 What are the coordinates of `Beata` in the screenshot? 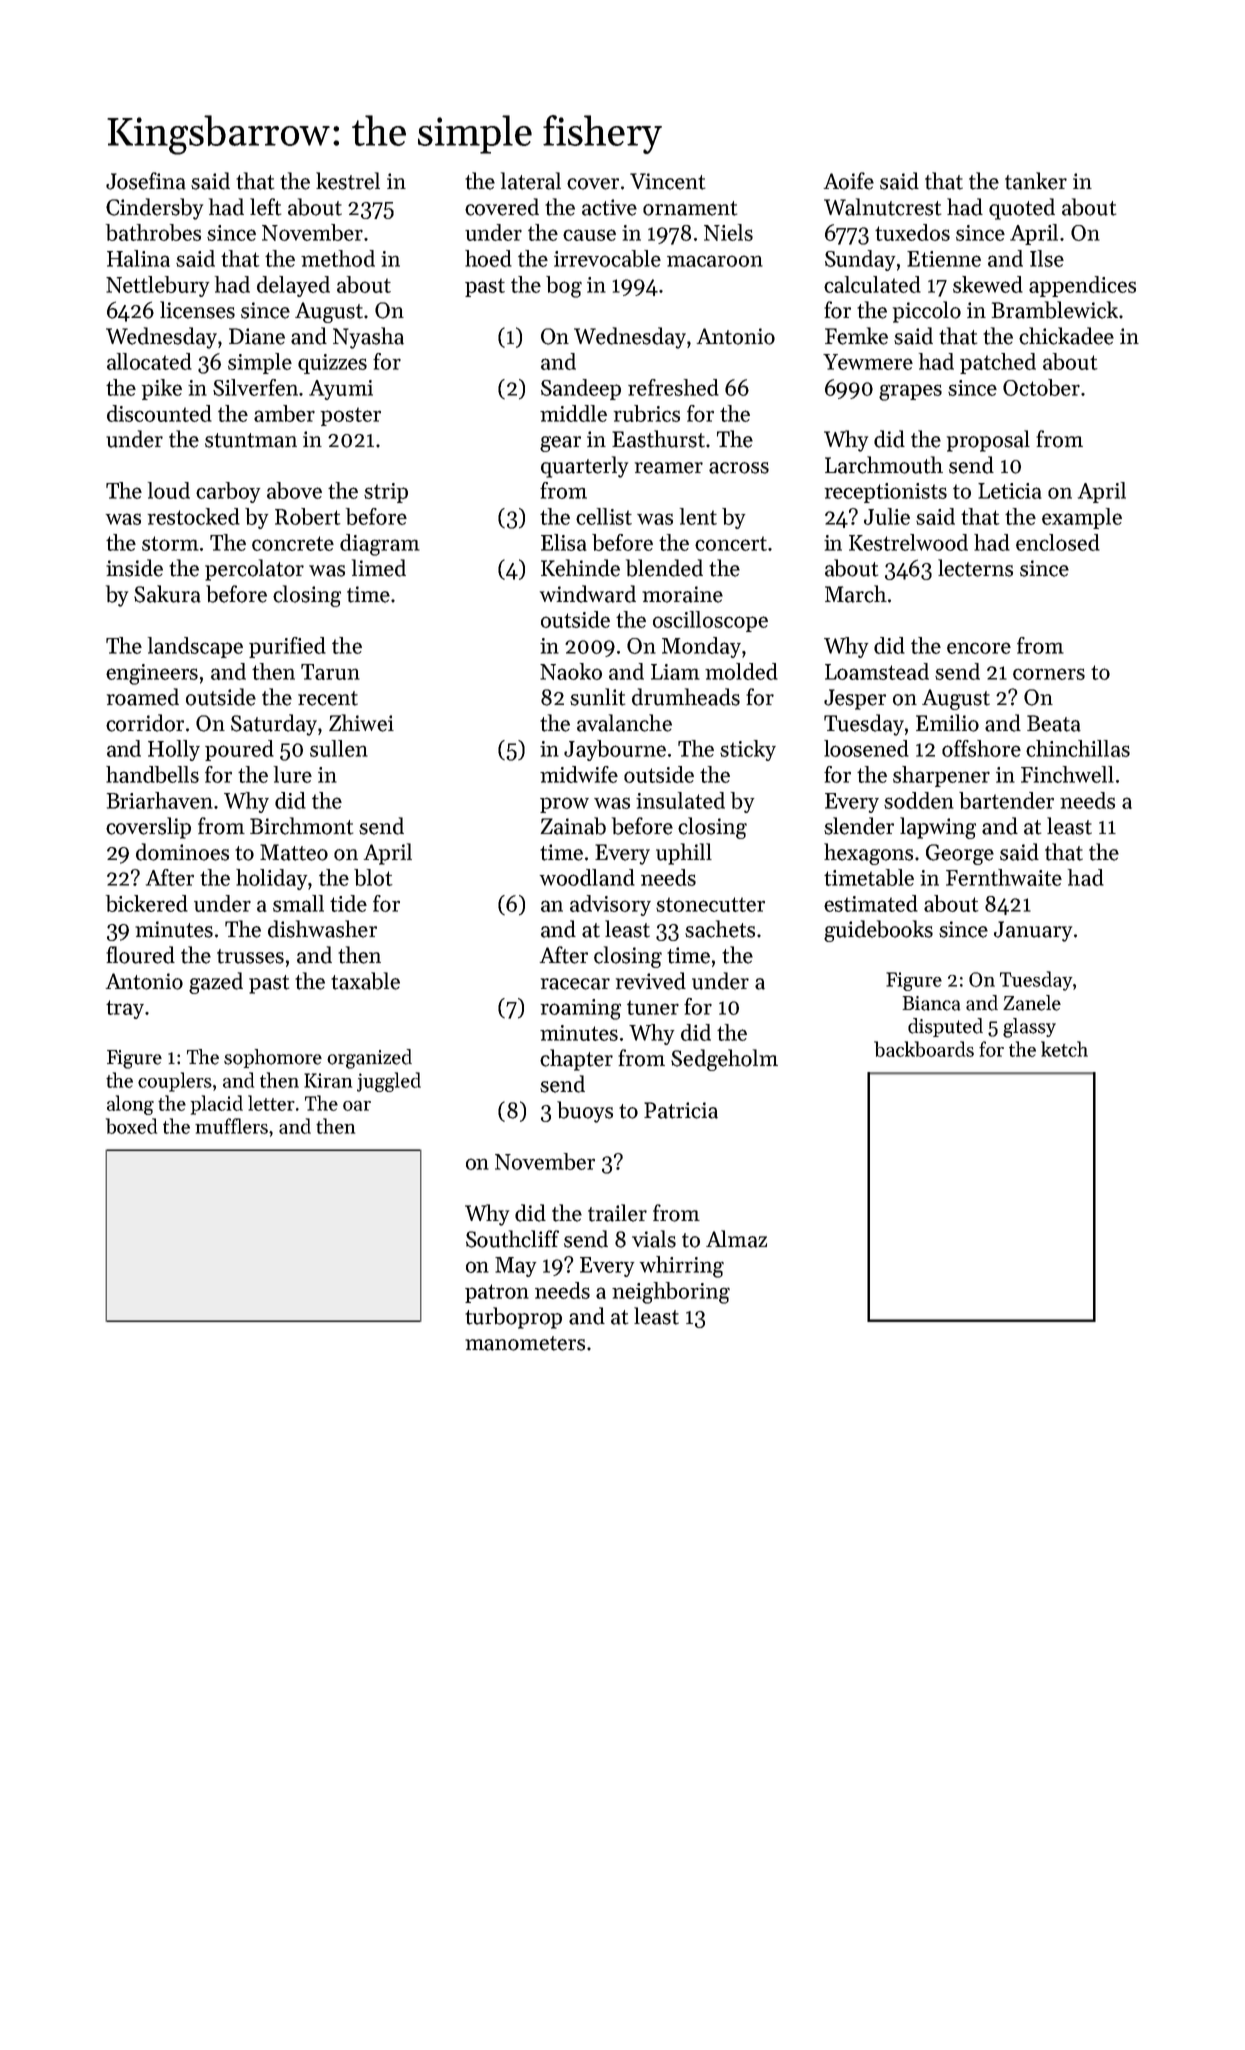 It's located at (1054, 723).
